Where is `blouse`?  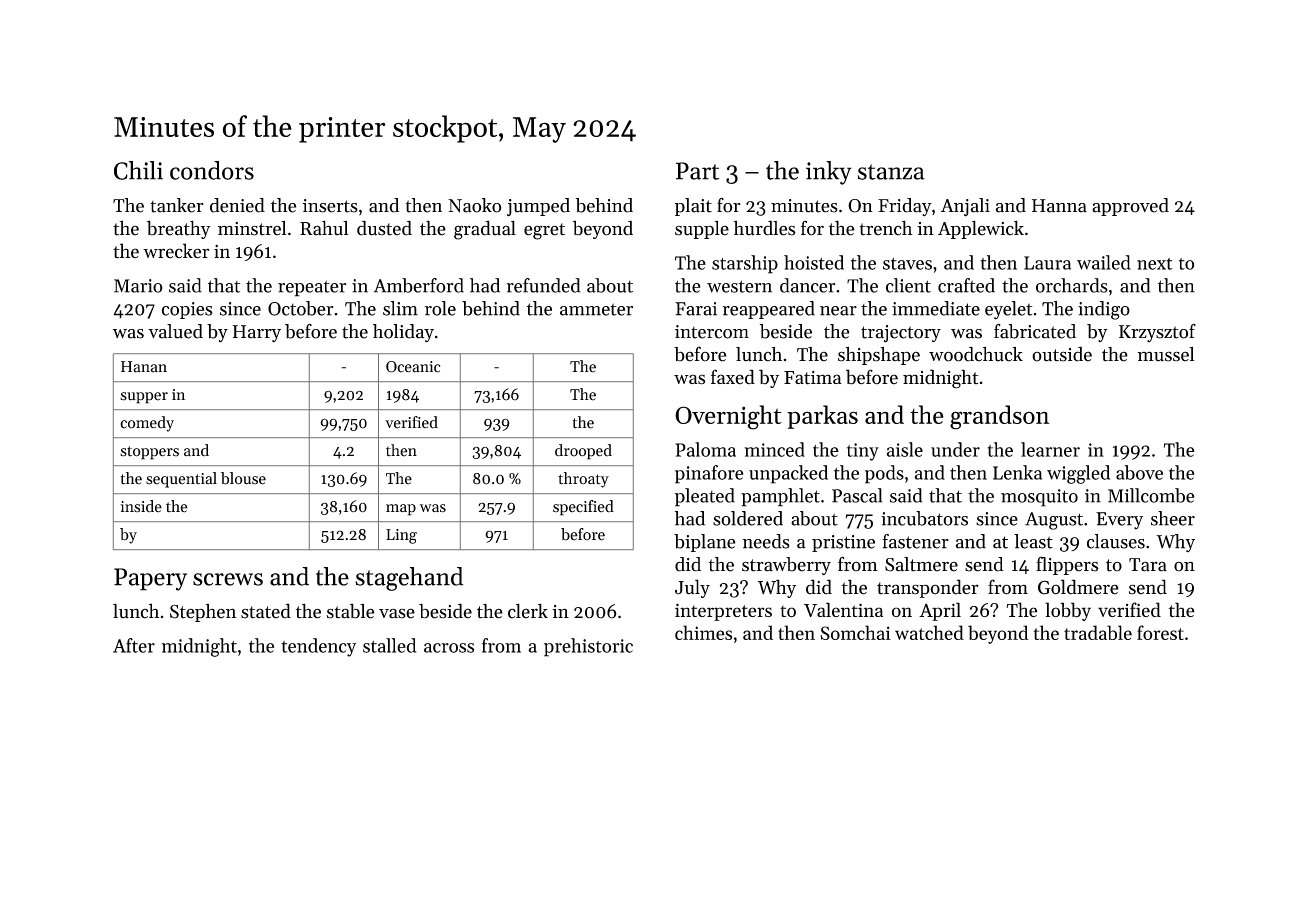
blouse is located at coordinates (243, 478).
